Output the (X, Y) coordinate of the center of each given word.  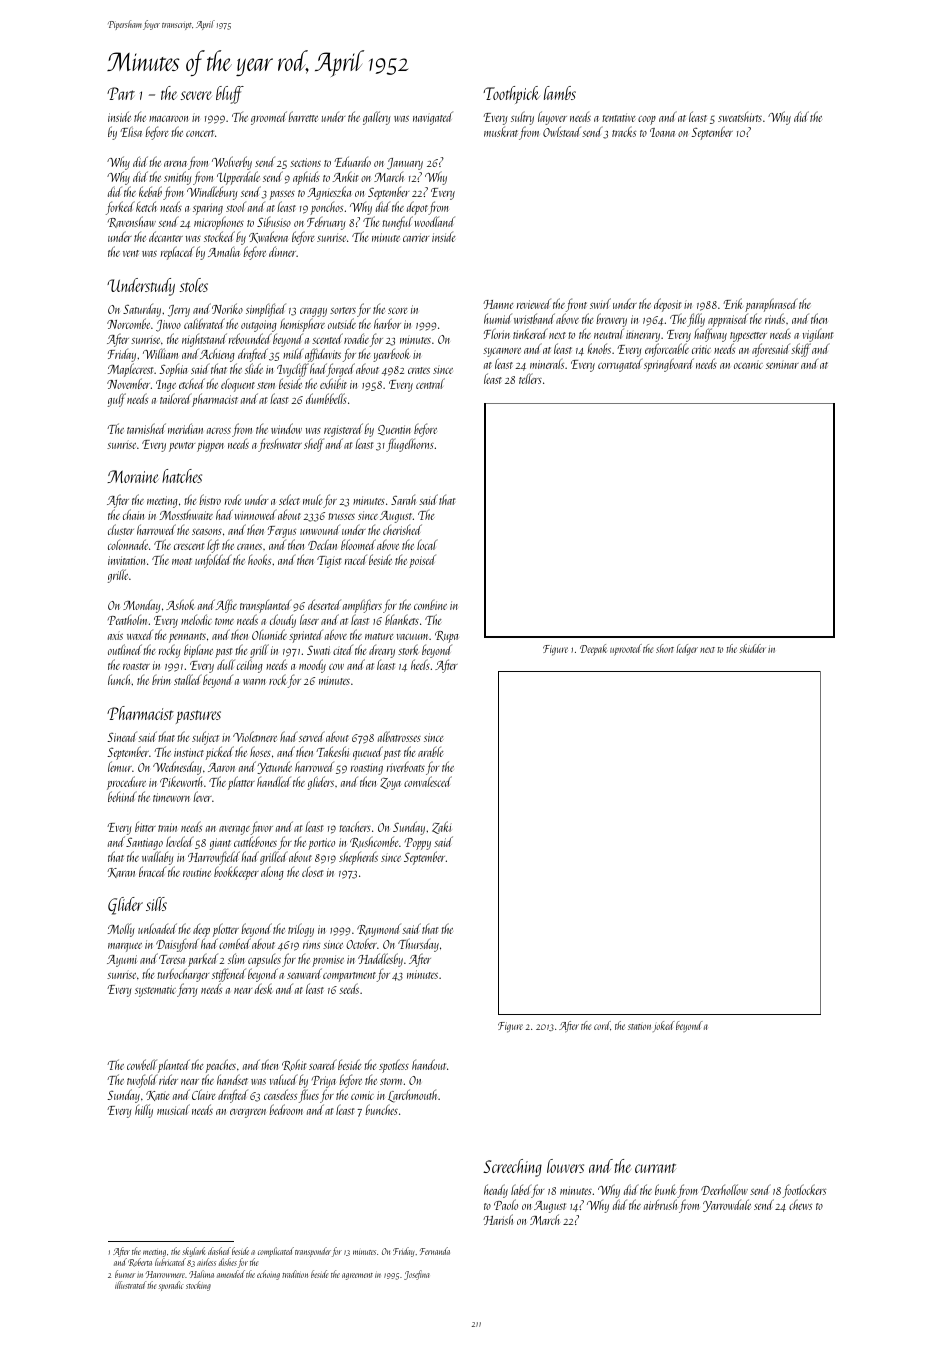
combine (430, 605)
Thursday (418, 945)
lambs (560, 93)
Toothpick (511, 95)
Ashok (180, 604)
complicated (276, 1252)
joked (664, 1026)
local (427, 544)
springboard (669, 365)
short (665, 648)
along (272, 873)
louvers (565, 1166)
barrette (303, 116)
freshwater (280, 445)
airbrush (660, 1205)
